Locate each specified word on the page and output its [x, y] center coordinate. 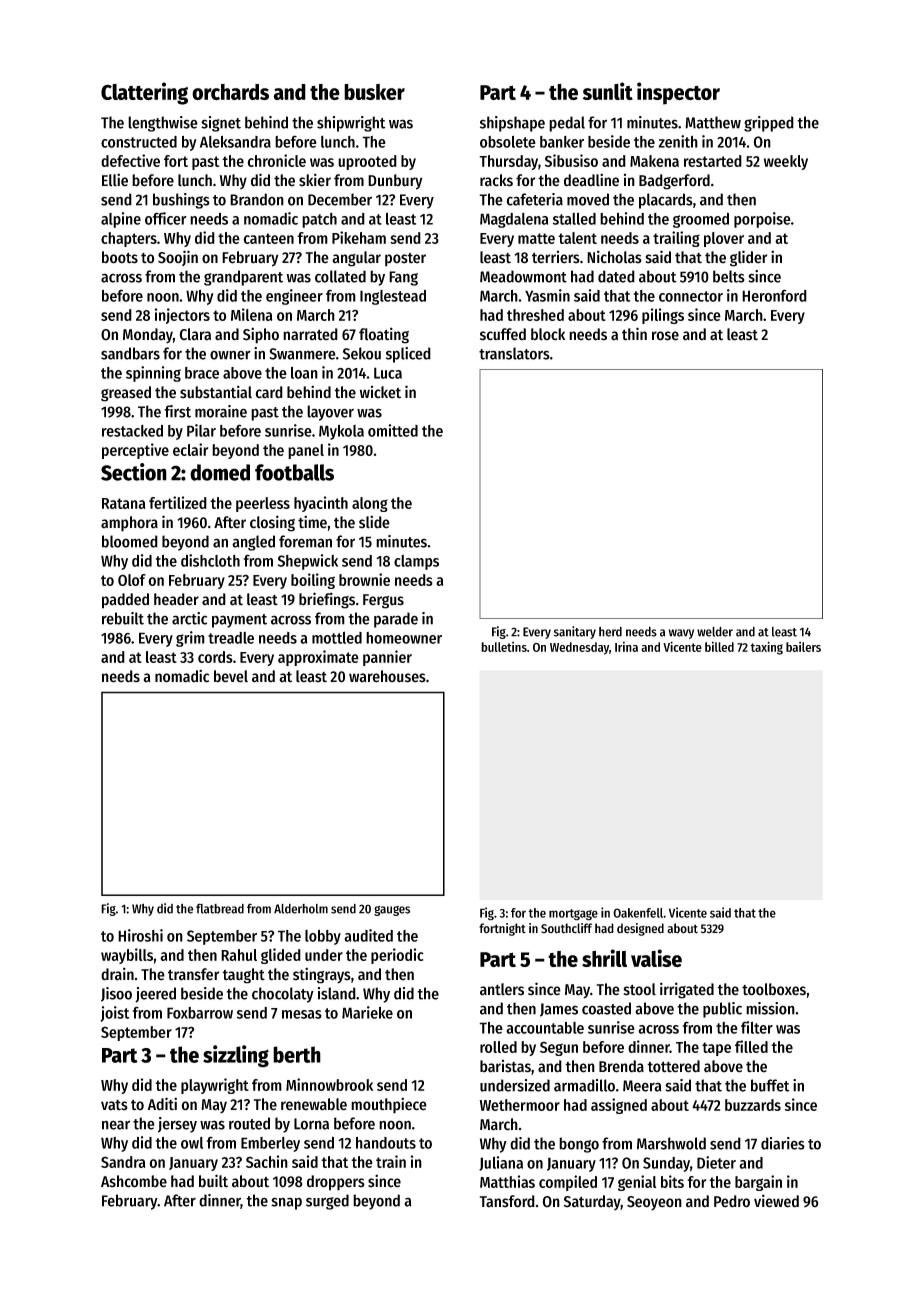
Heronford [774, 295]
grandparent [243, 278]
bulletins [504, 647]
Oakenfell [638, 913]
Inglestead [393, 297]
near [116, 1125]
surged [327, 1202]
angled [253, 543]
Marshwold [671, 1143]
